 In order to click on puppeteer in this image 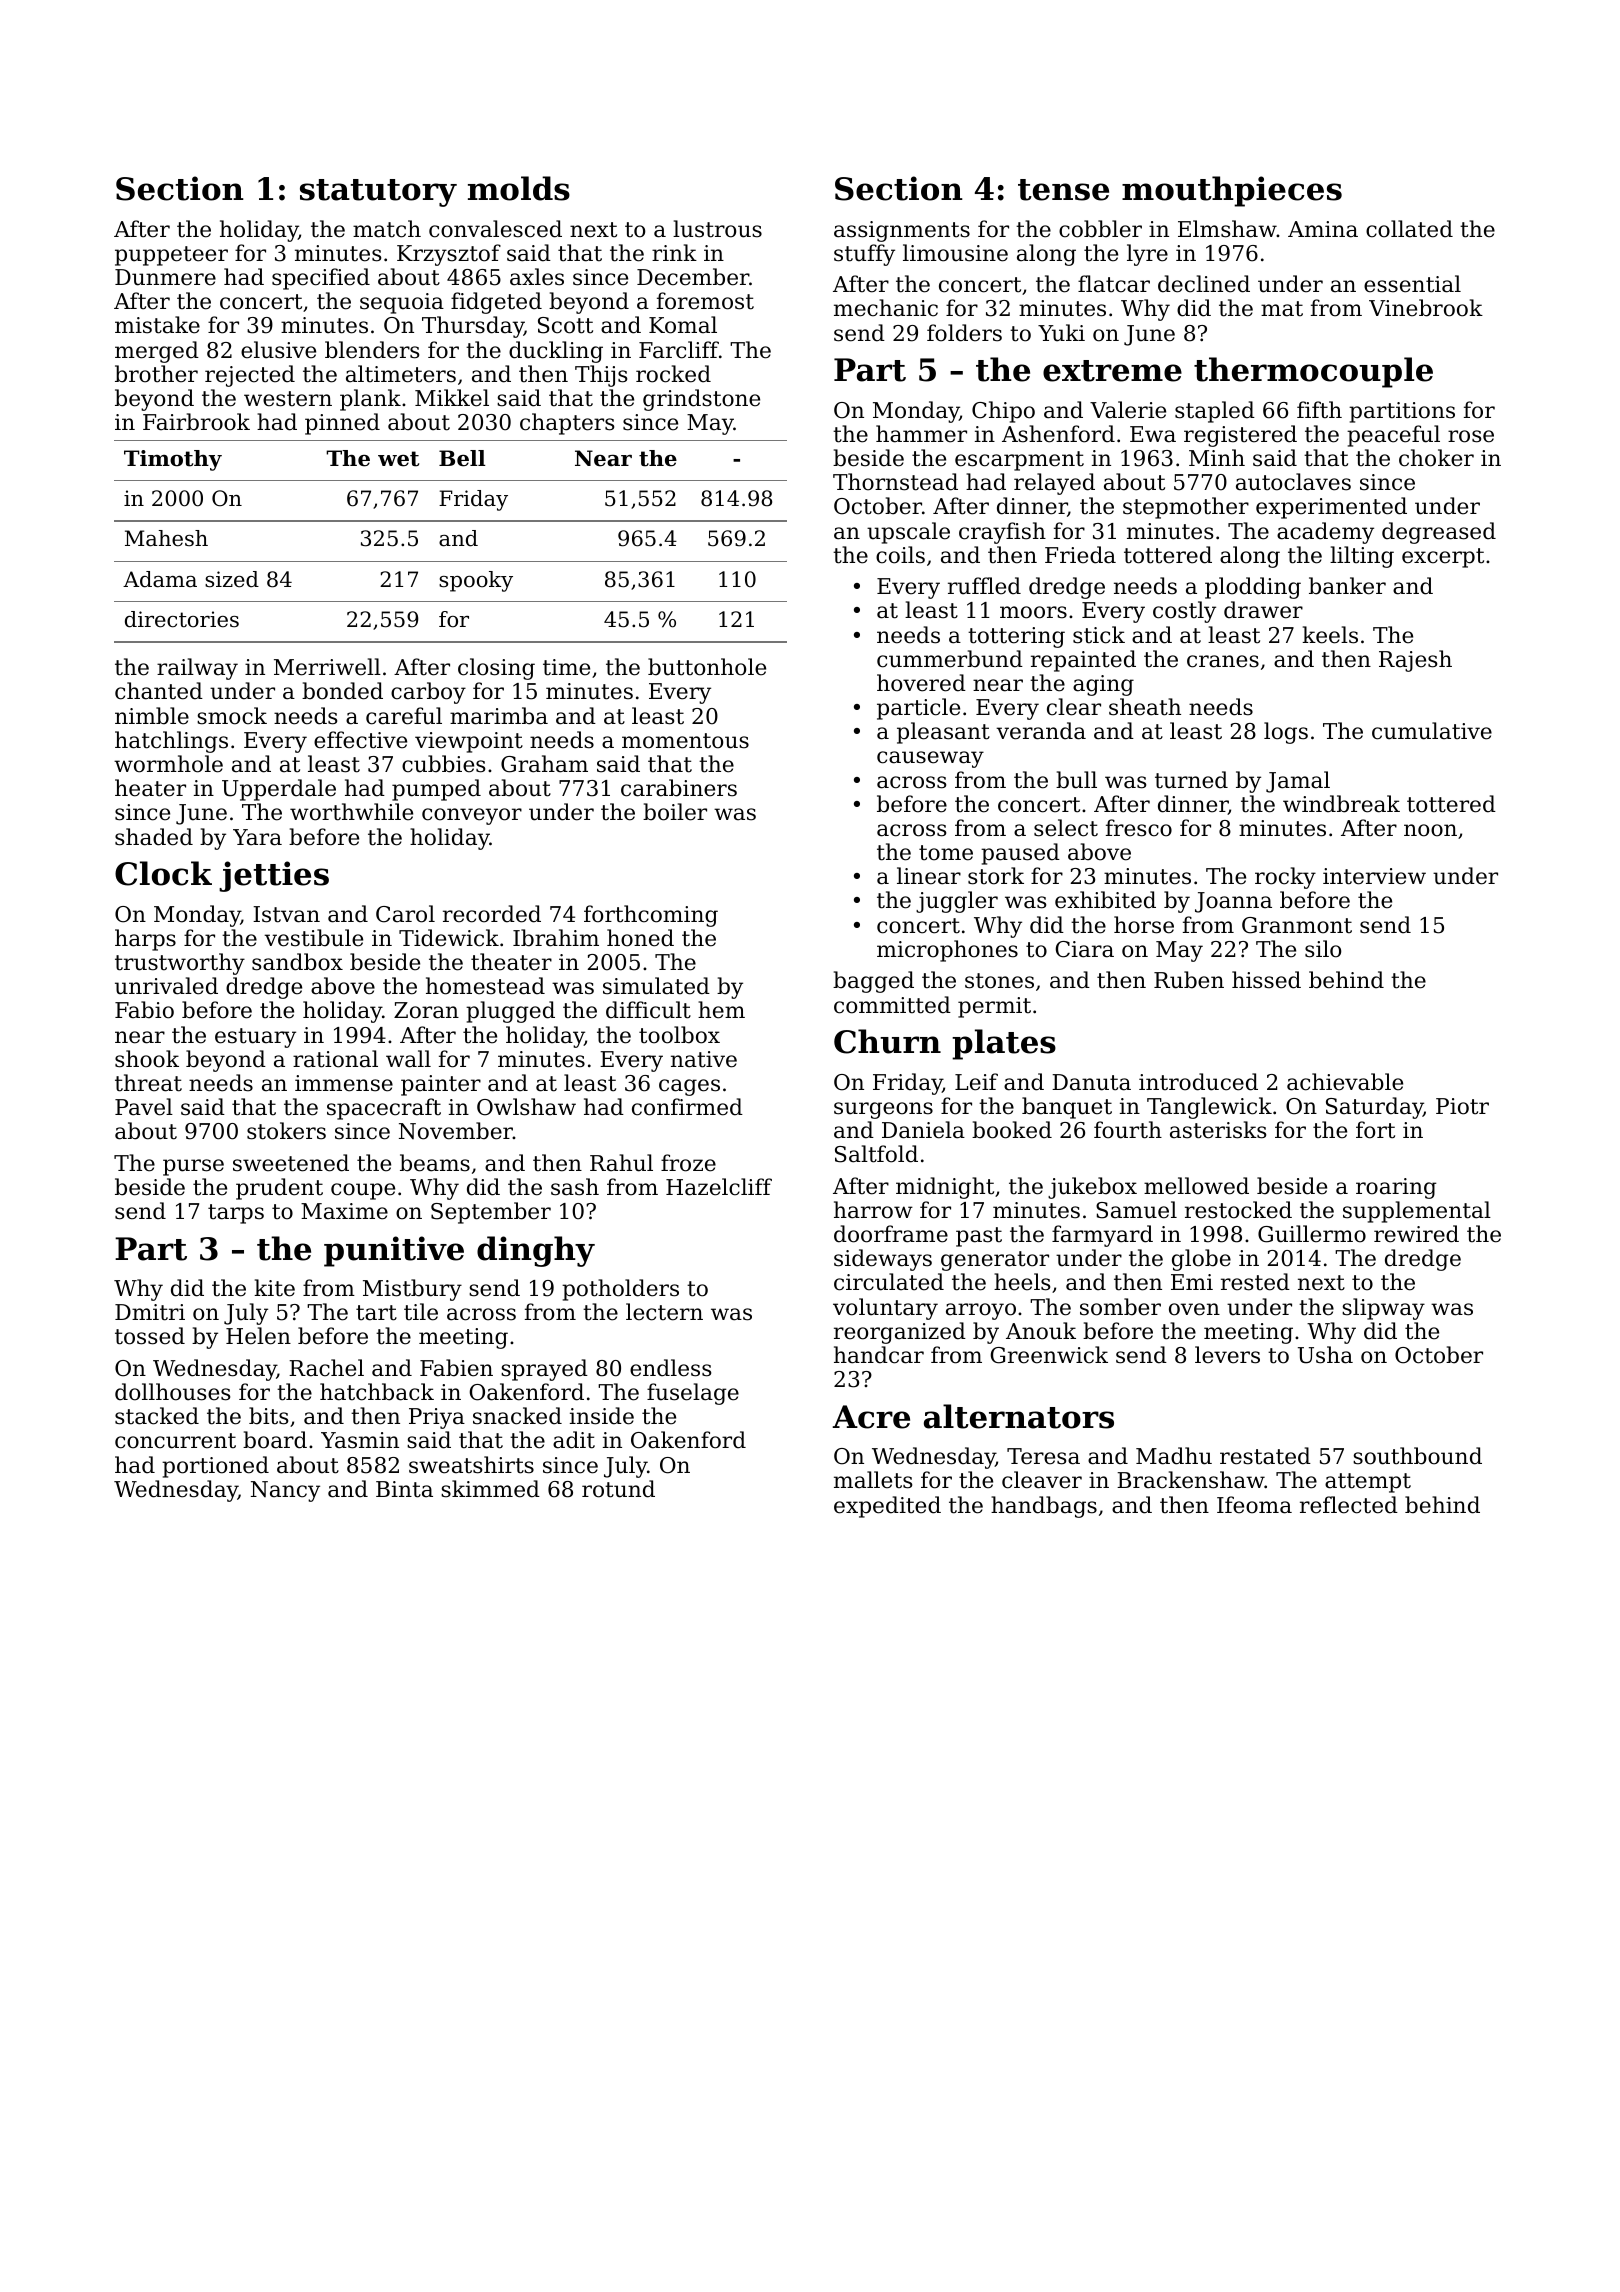, I will do `click(171, 256)`.
